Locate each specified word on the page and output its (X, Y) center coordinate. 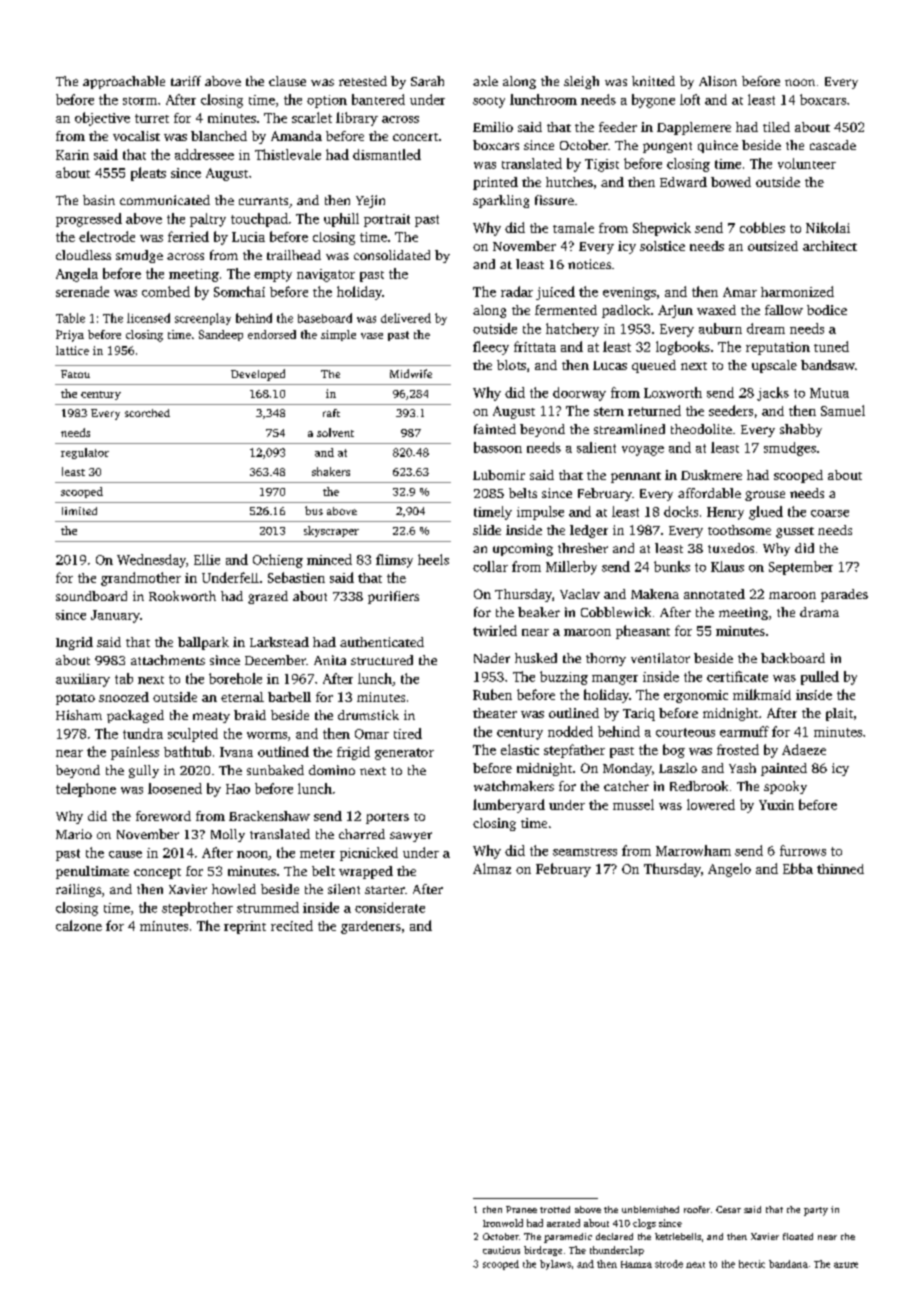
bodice (827, 310)
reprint (245, 927)
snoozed (124, 697)
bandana (788, 1264)
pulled (820, 678)
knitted (653, 81)
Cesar (728, 1209)
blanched (219, 136)
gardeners (371, 927)
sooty (489, 102)
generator (404, 754)
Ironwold (503, 1223)
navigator (326, 275)
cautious (501, 1250)
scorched (147, 413)
